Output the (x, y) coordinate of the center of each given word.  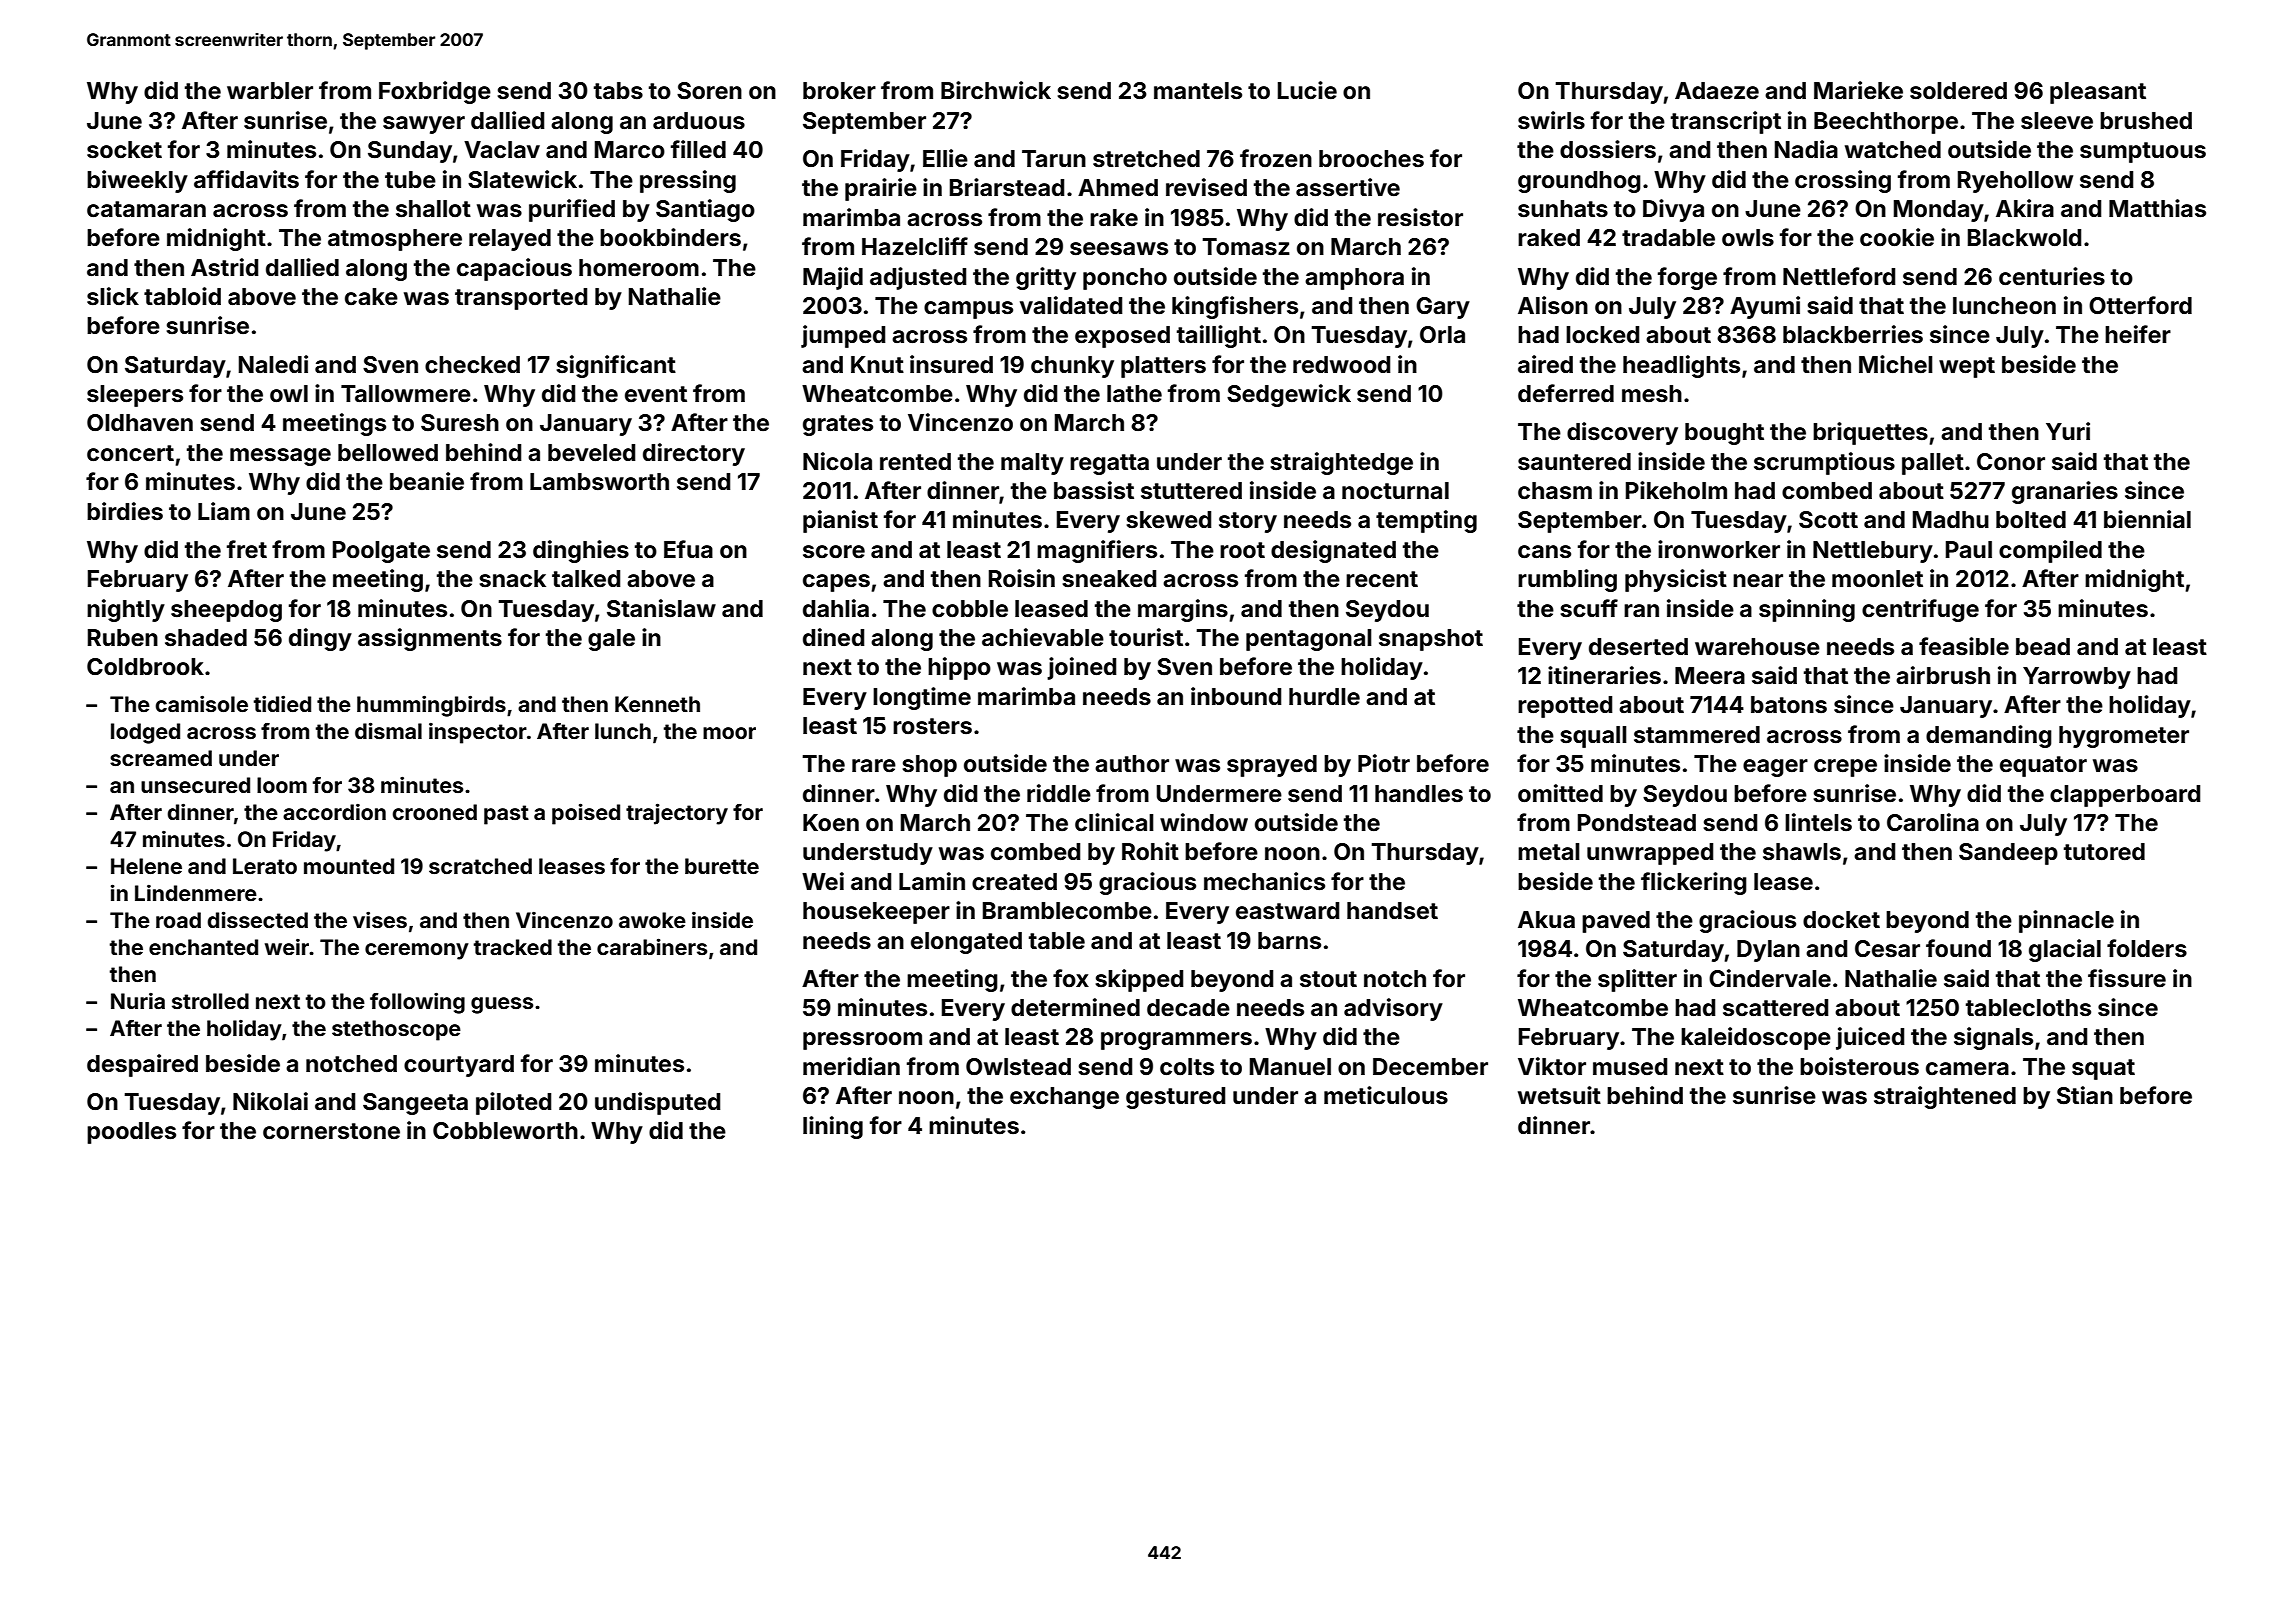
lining (833, 1127)
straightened (1945, 1097)
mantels (1198, 91)
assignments (430, 639)
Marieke (1858, 90)
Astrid (224, 267)
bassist (1094, 490)
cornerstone (331, 1131)
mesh (1652, 394)
